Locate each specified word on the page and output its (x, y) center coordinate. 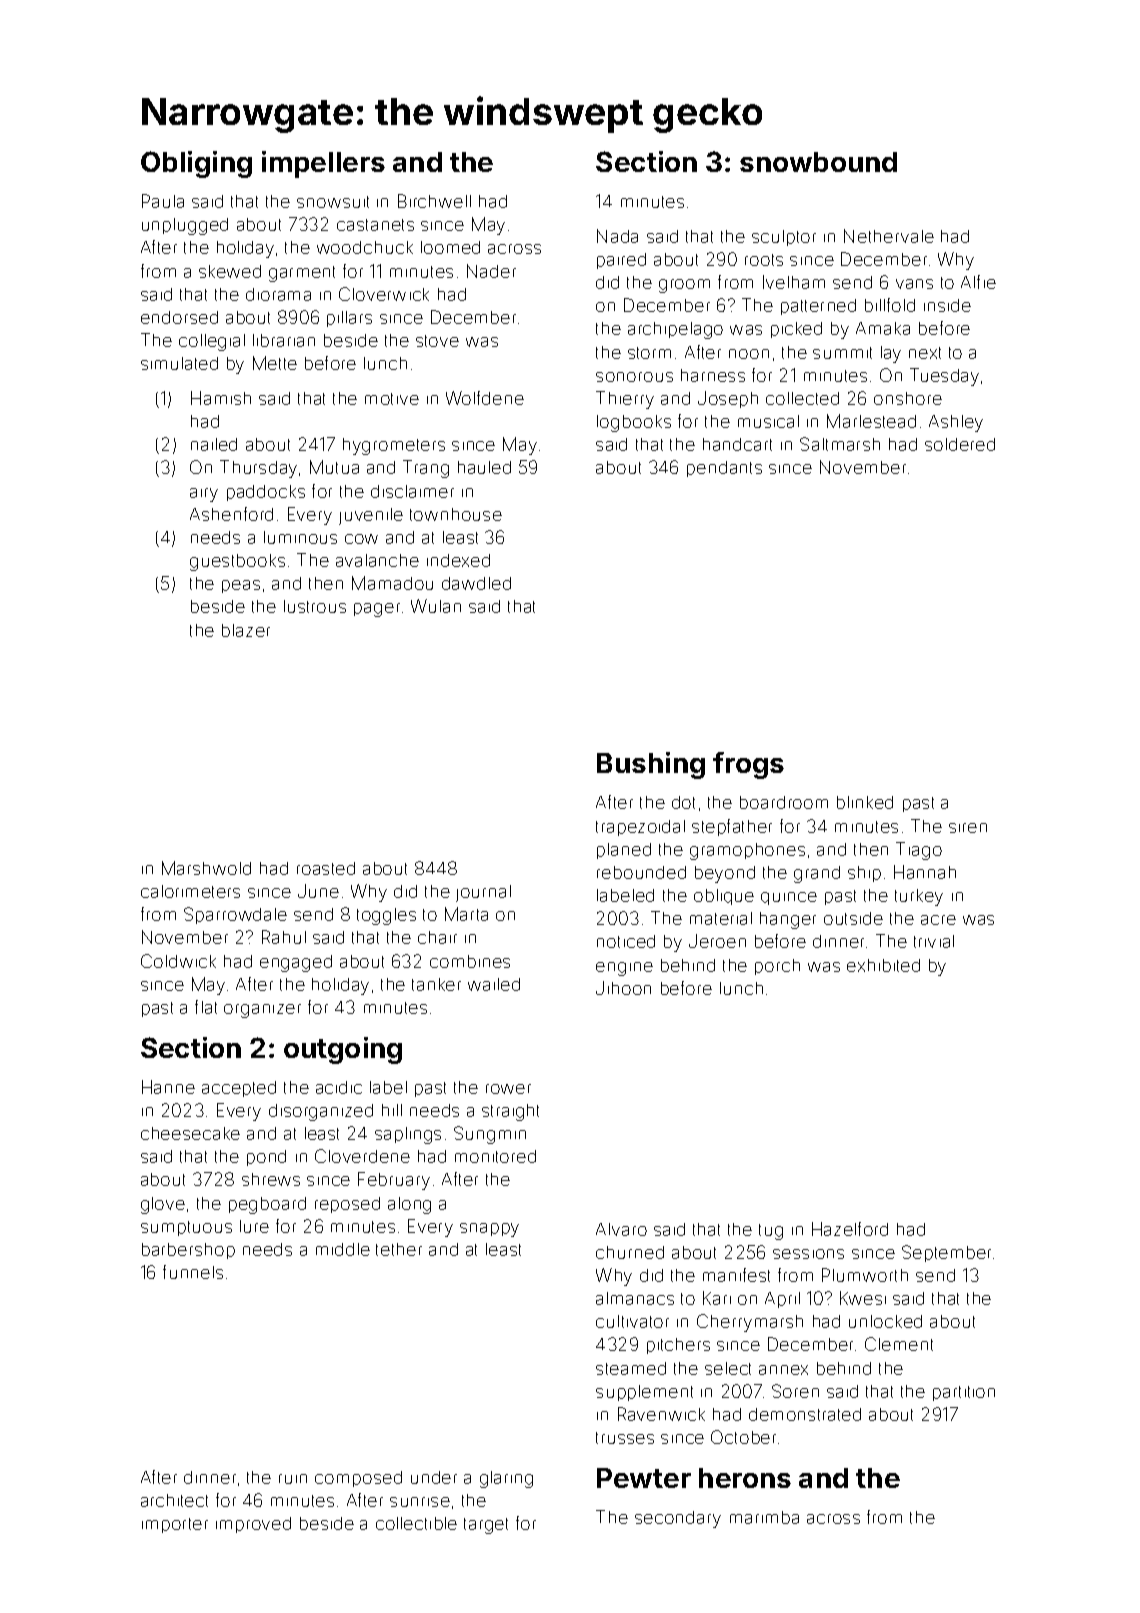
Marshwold (206, 868)
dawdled (476, 583)
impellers (323, 164)
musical (768, 421)
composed (358, 1479)
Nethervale (889, 236)
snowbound (818, 162)
